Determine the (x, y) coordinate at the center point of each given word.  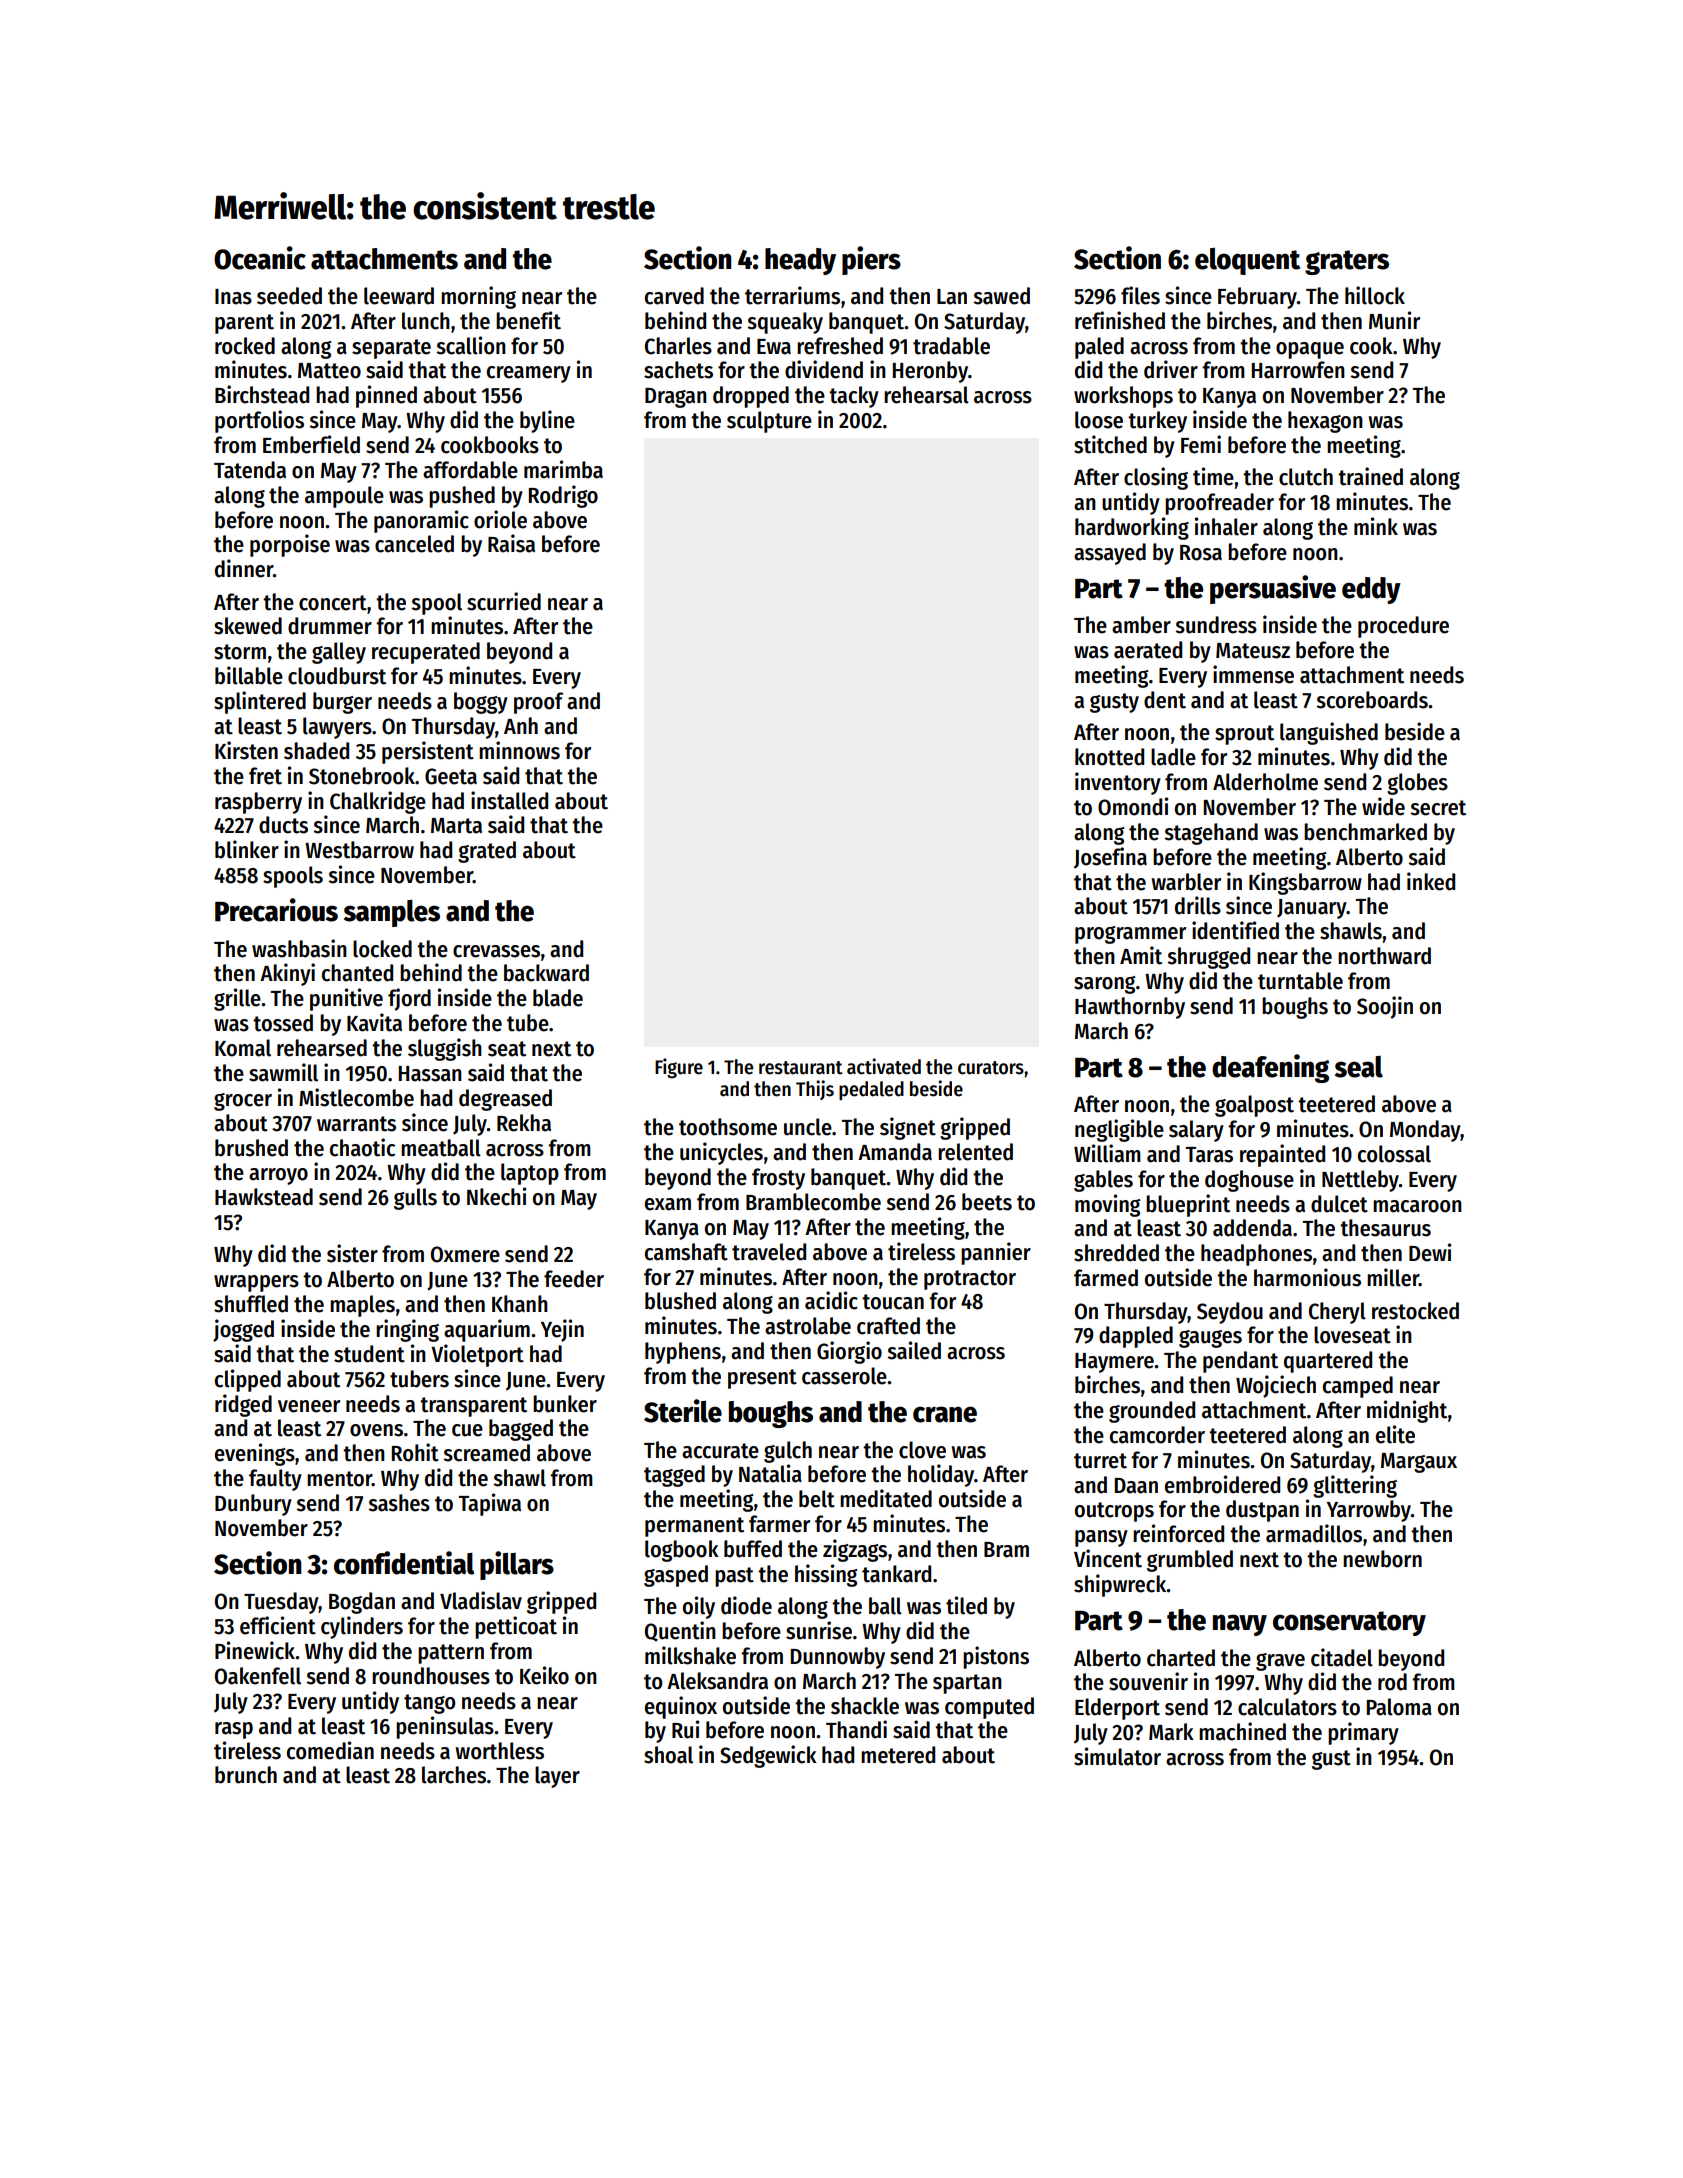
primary (1363, 1733)
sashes (399, 1503)
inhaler (1226, 526)
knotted (1109, 757)
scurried (504, 601)
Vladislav (481, 1600)
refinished (1120, 320)
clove (922, 1450)
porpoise (290, 545)
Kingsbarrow (1305, 883)
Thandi (856, 1729)
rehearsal (926, 395)
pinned (386, 396)
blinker (247, 849)
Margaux (1419, 1463)
